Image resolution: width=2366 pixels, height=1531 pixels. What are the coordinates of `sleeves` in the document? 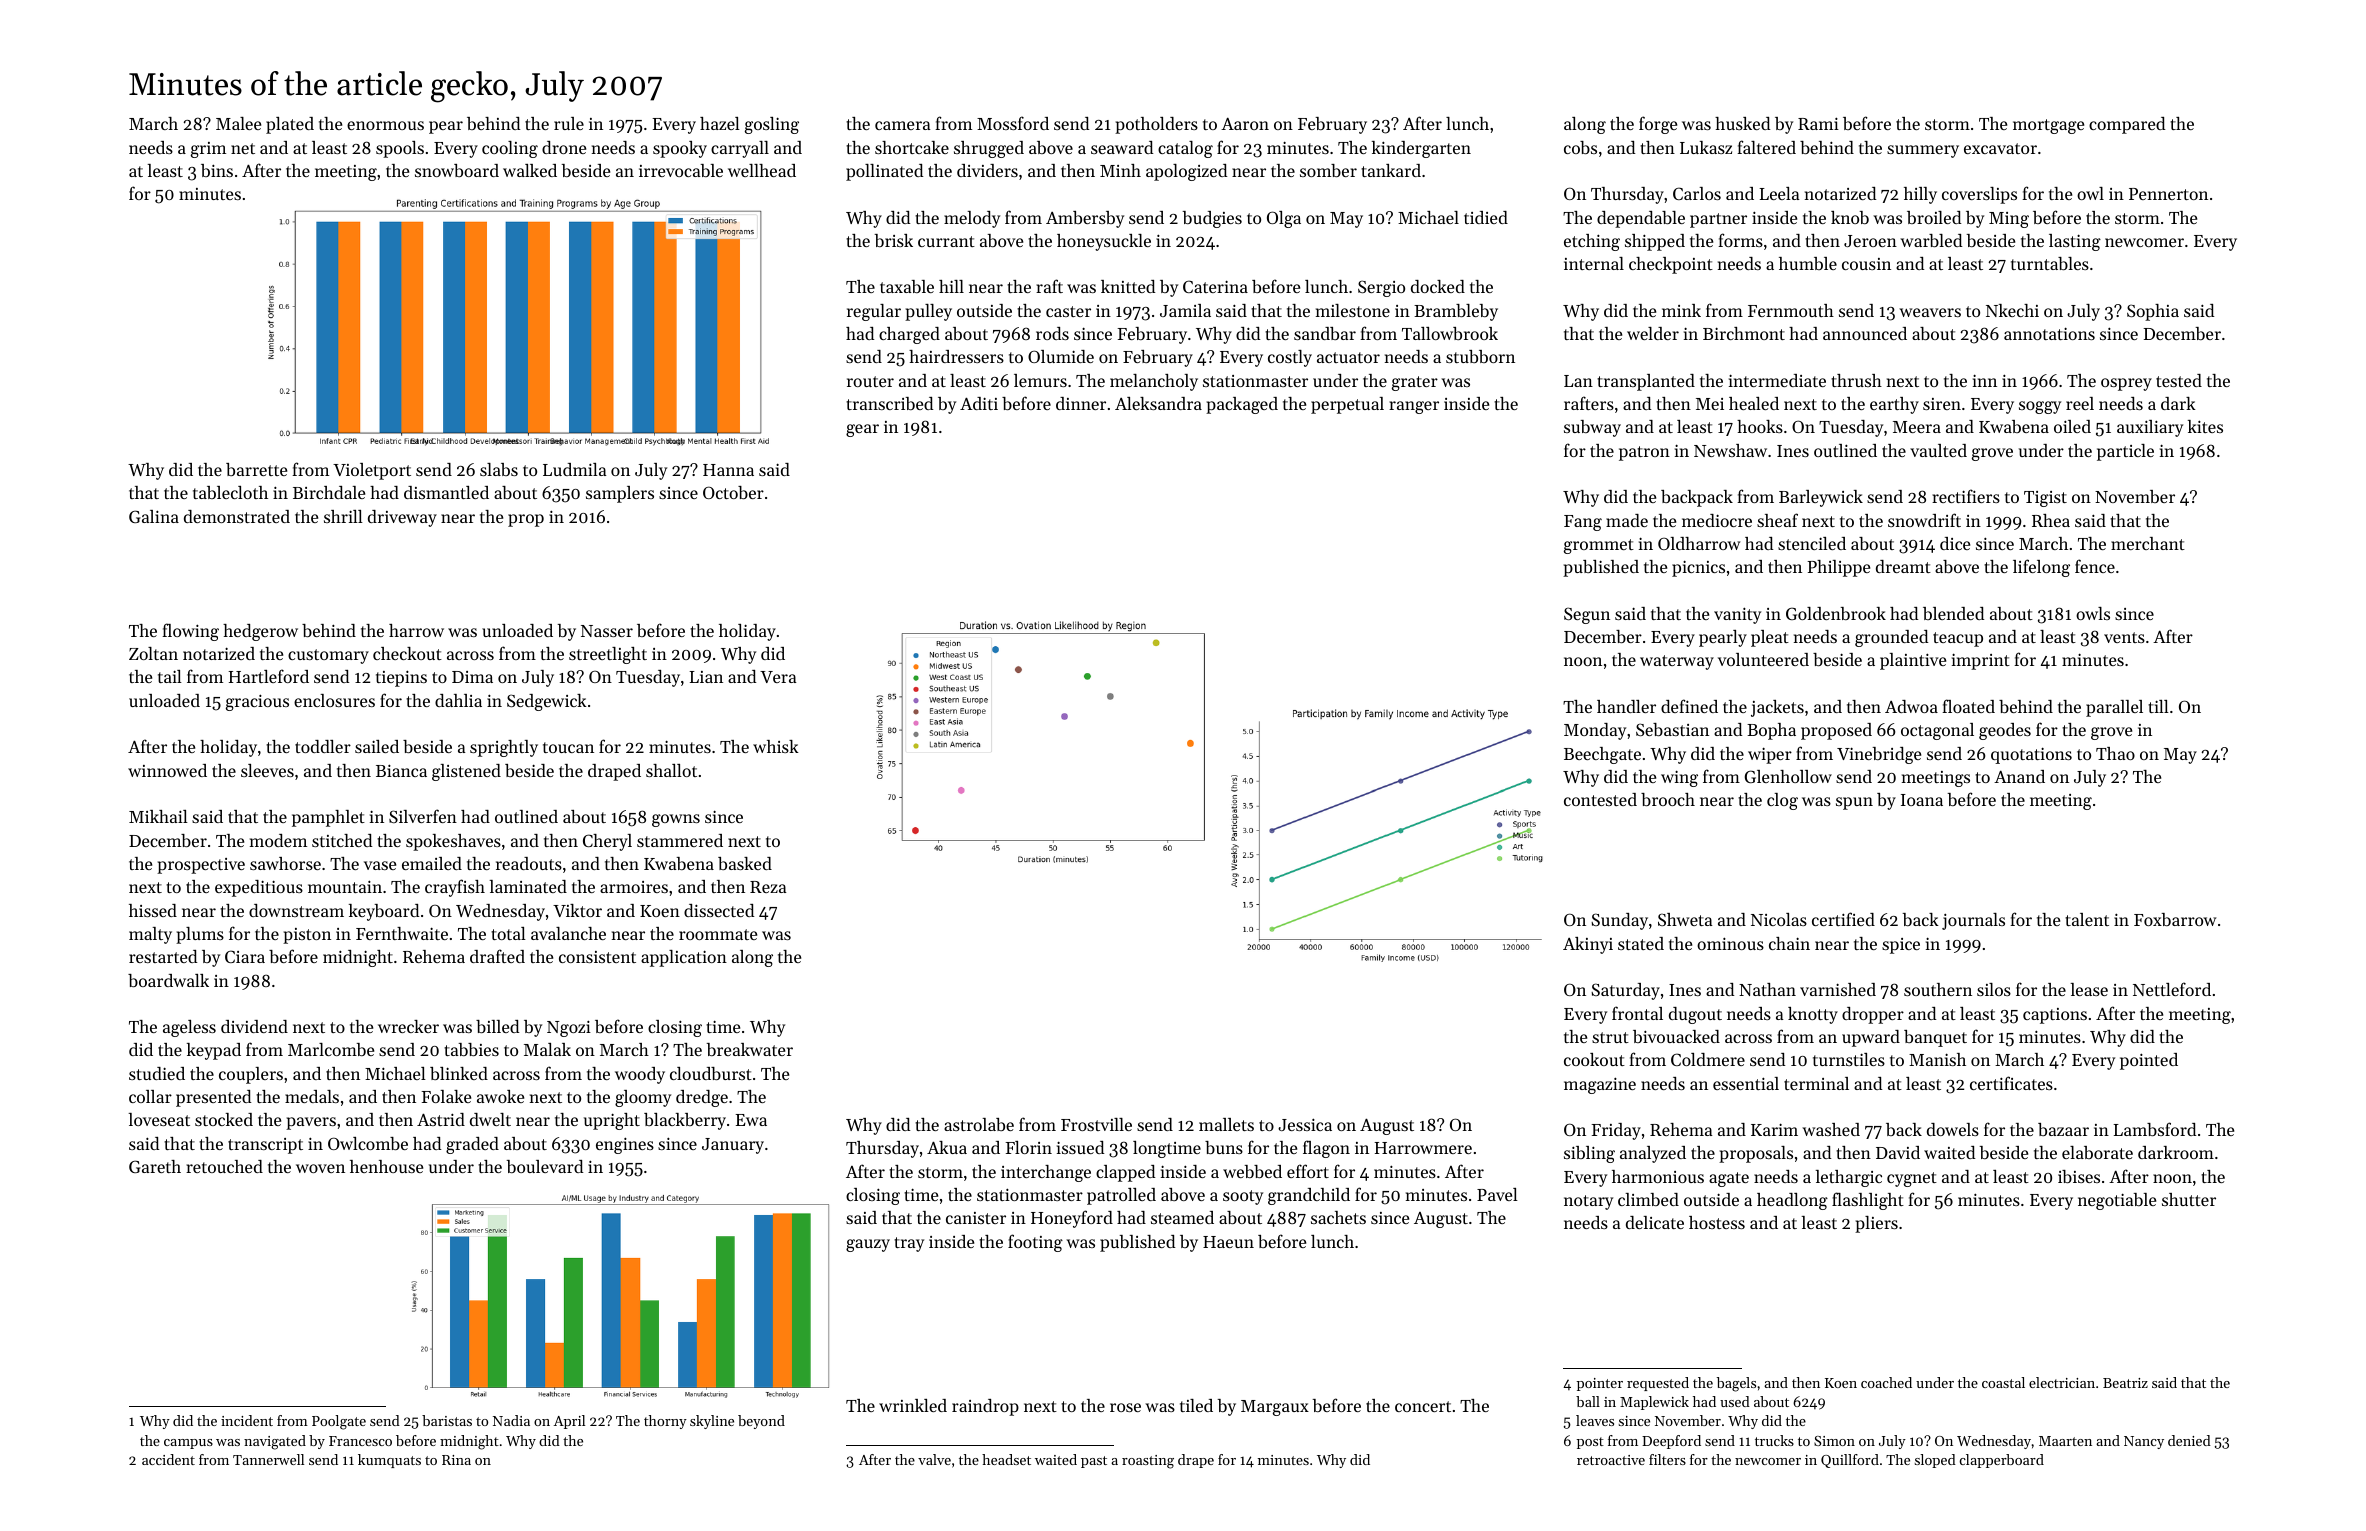 It's located at (267, 770).
